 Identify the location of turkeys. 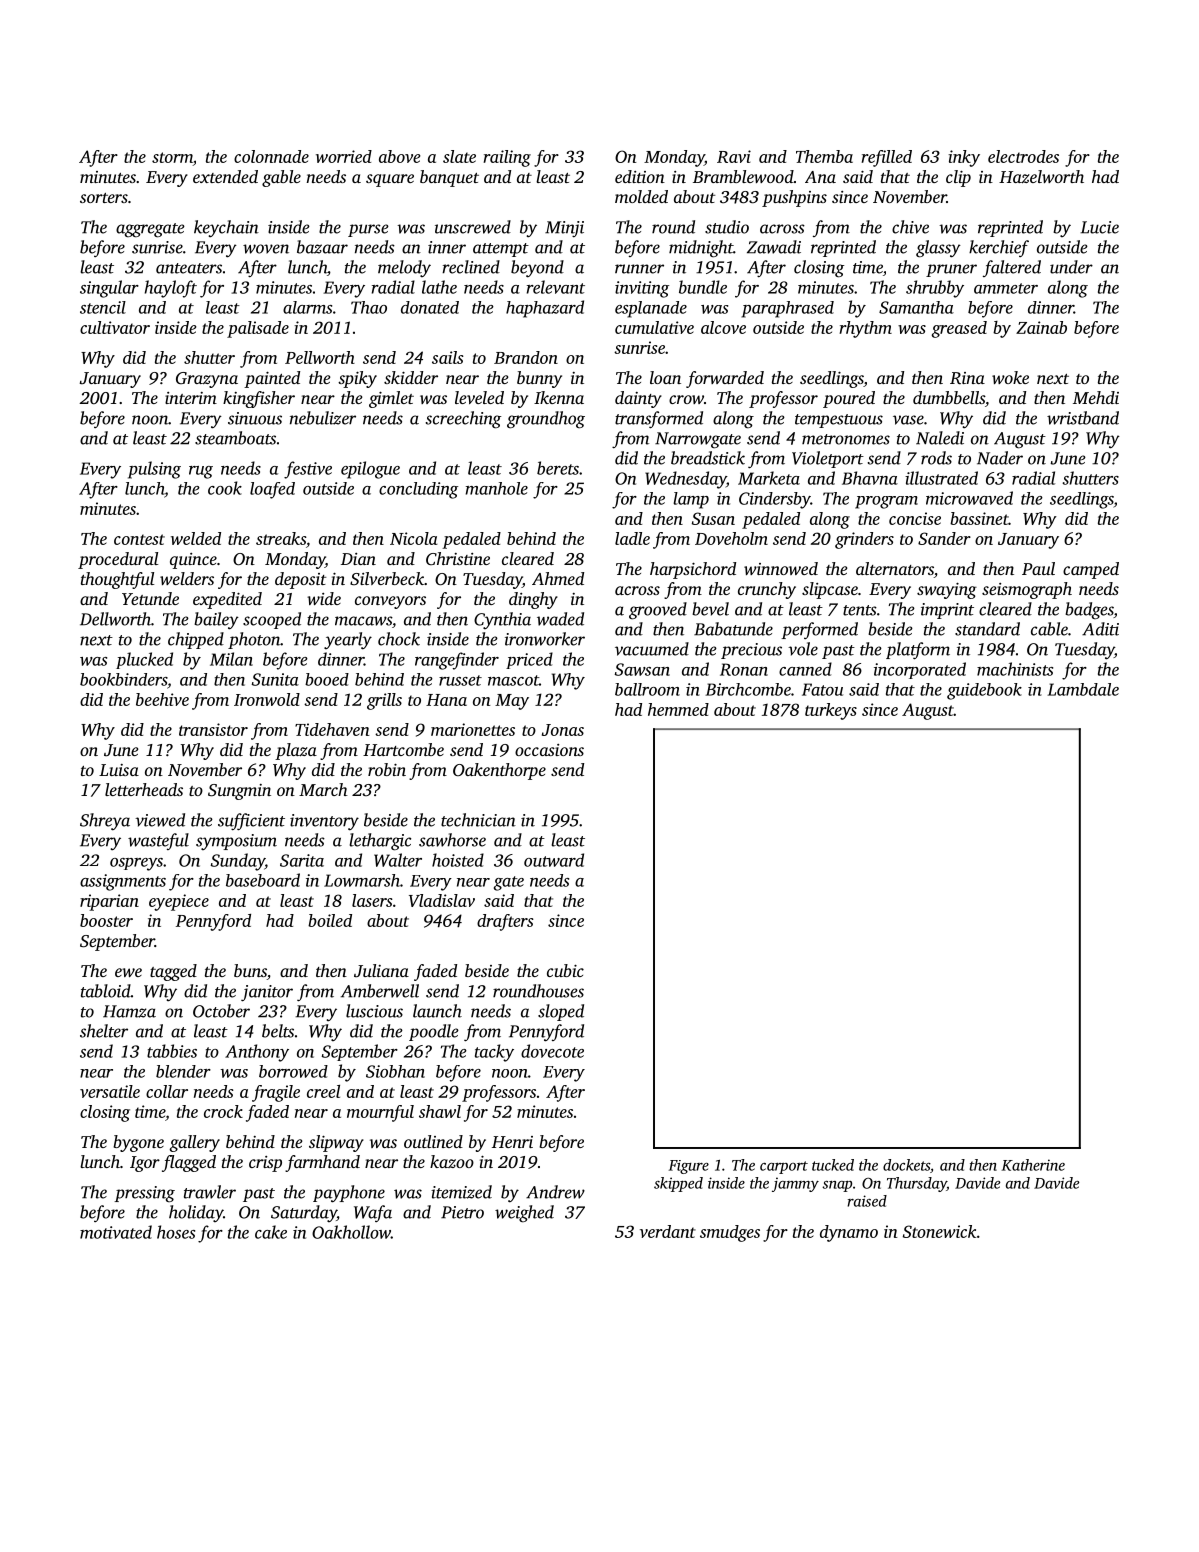
(831, 711).
